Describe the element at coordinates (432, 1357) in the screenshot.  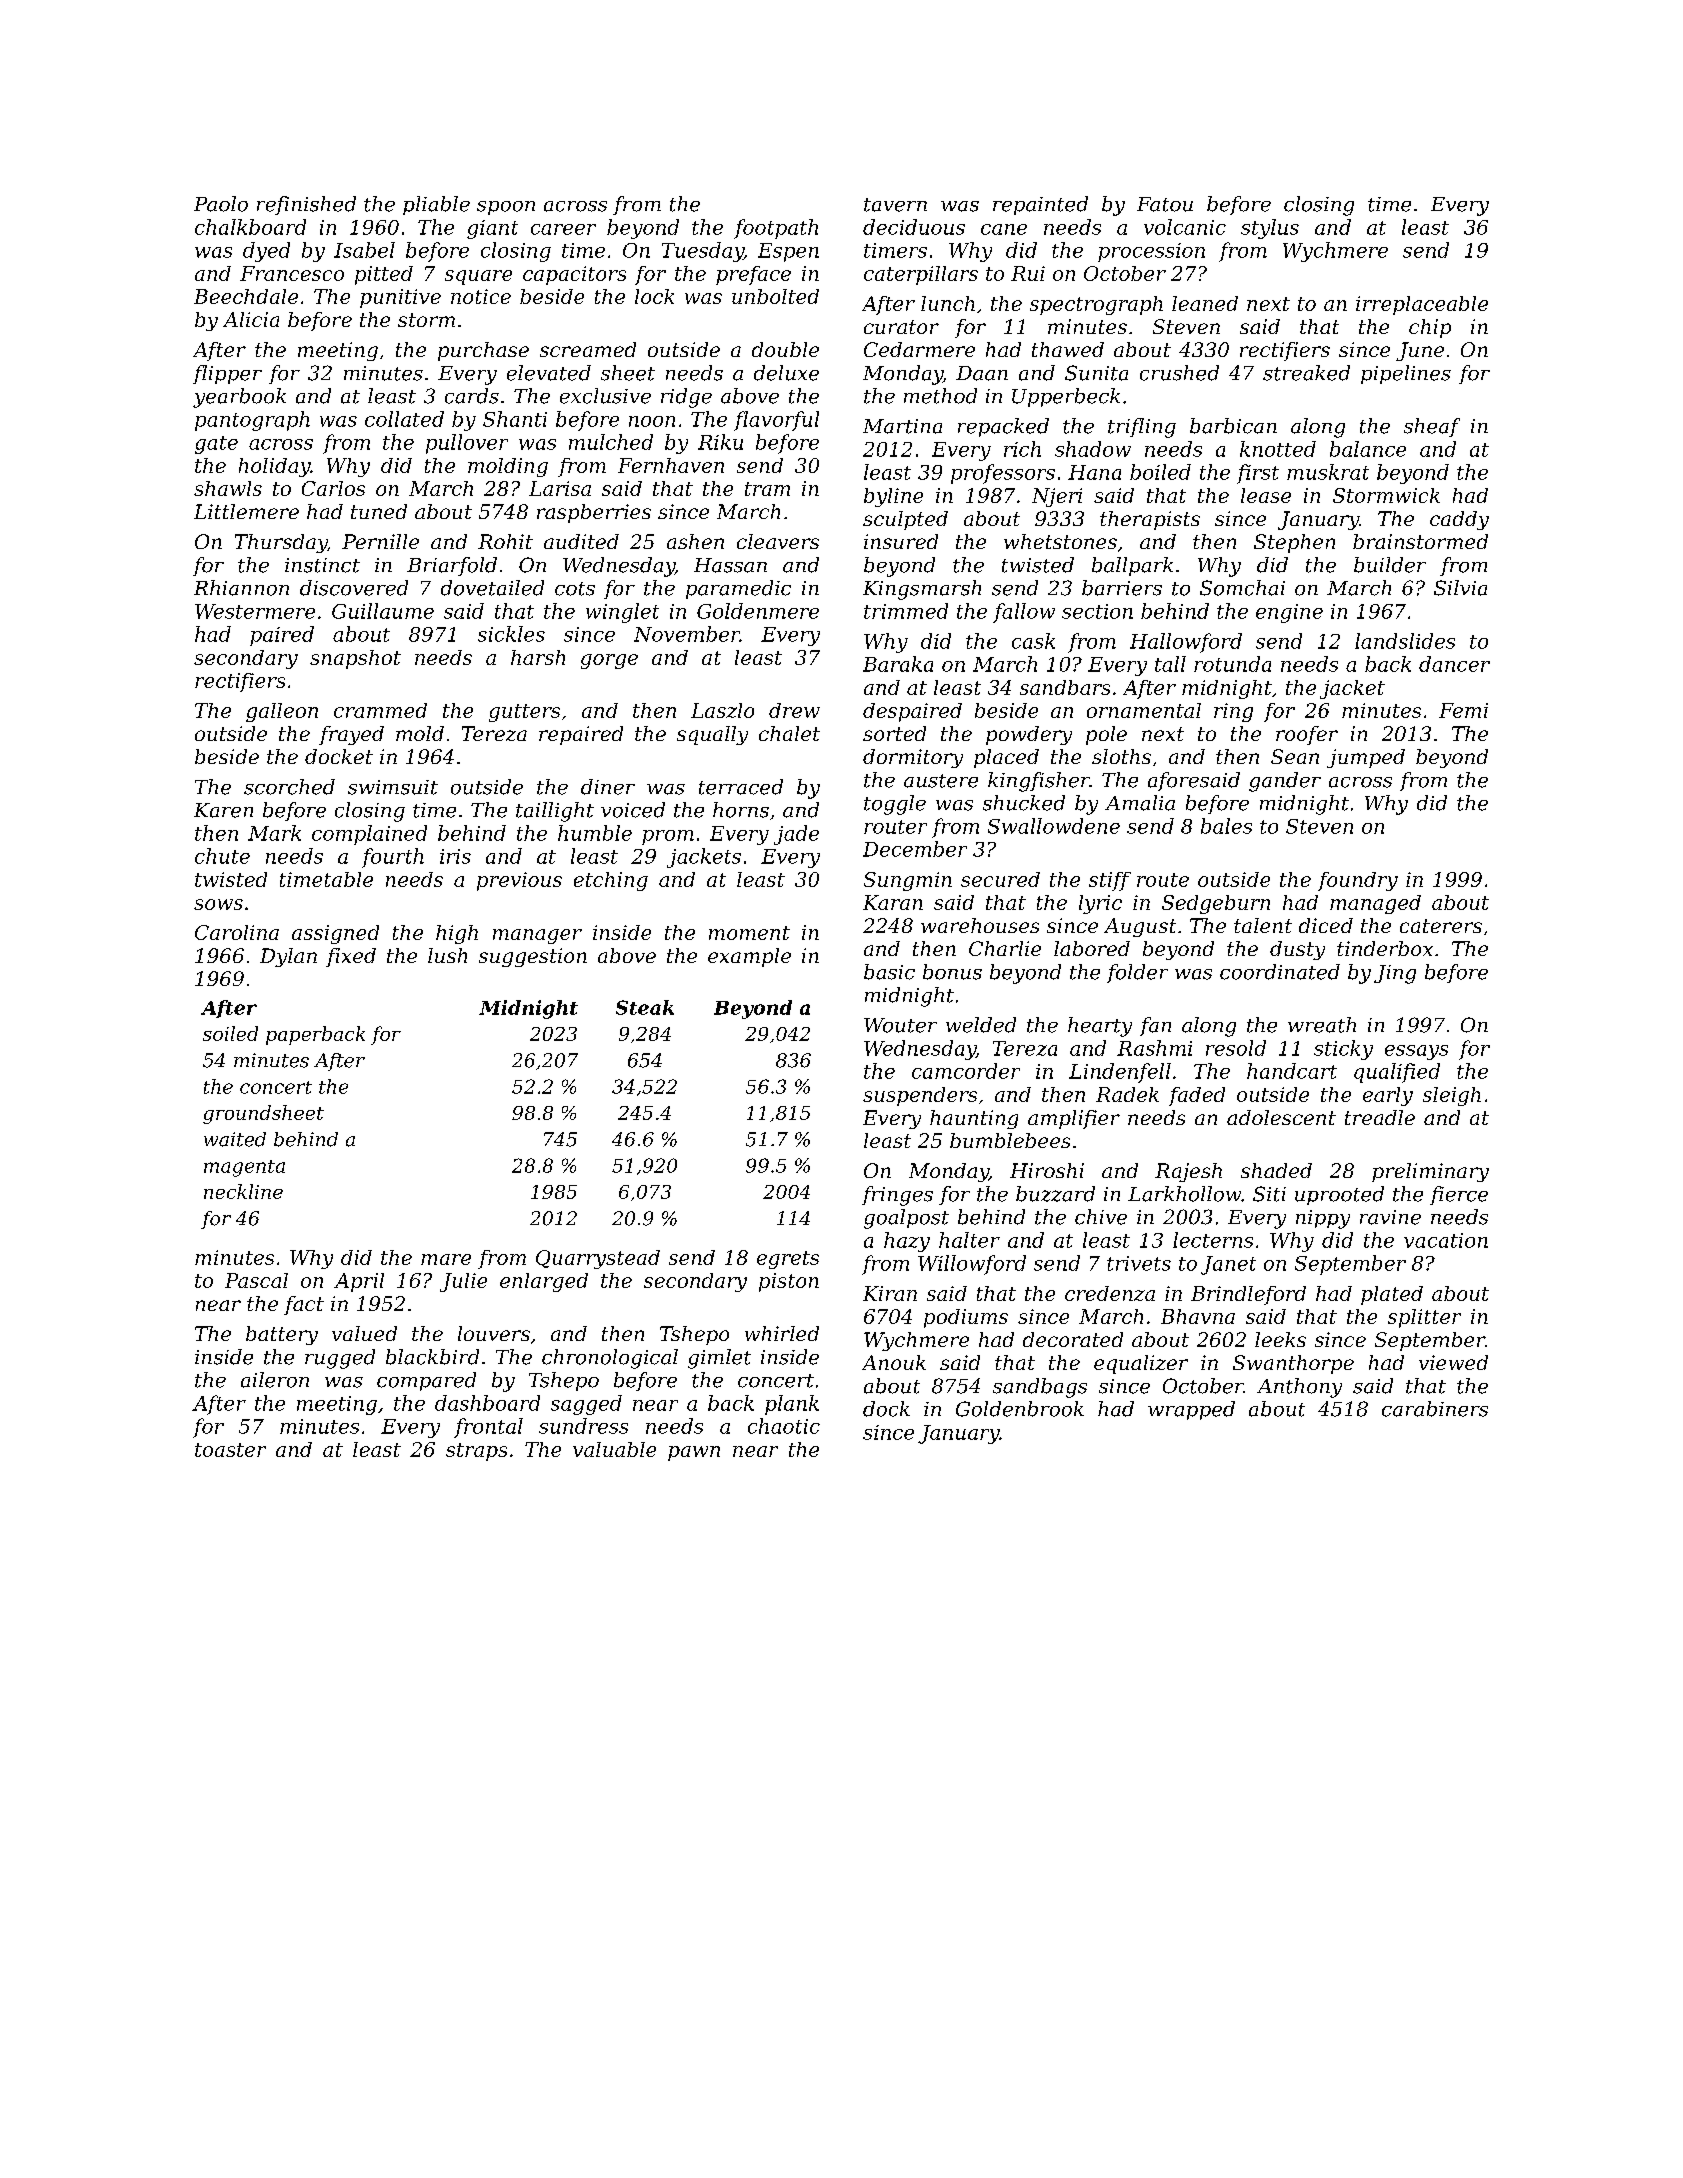
I see `blackbird` at that location.
